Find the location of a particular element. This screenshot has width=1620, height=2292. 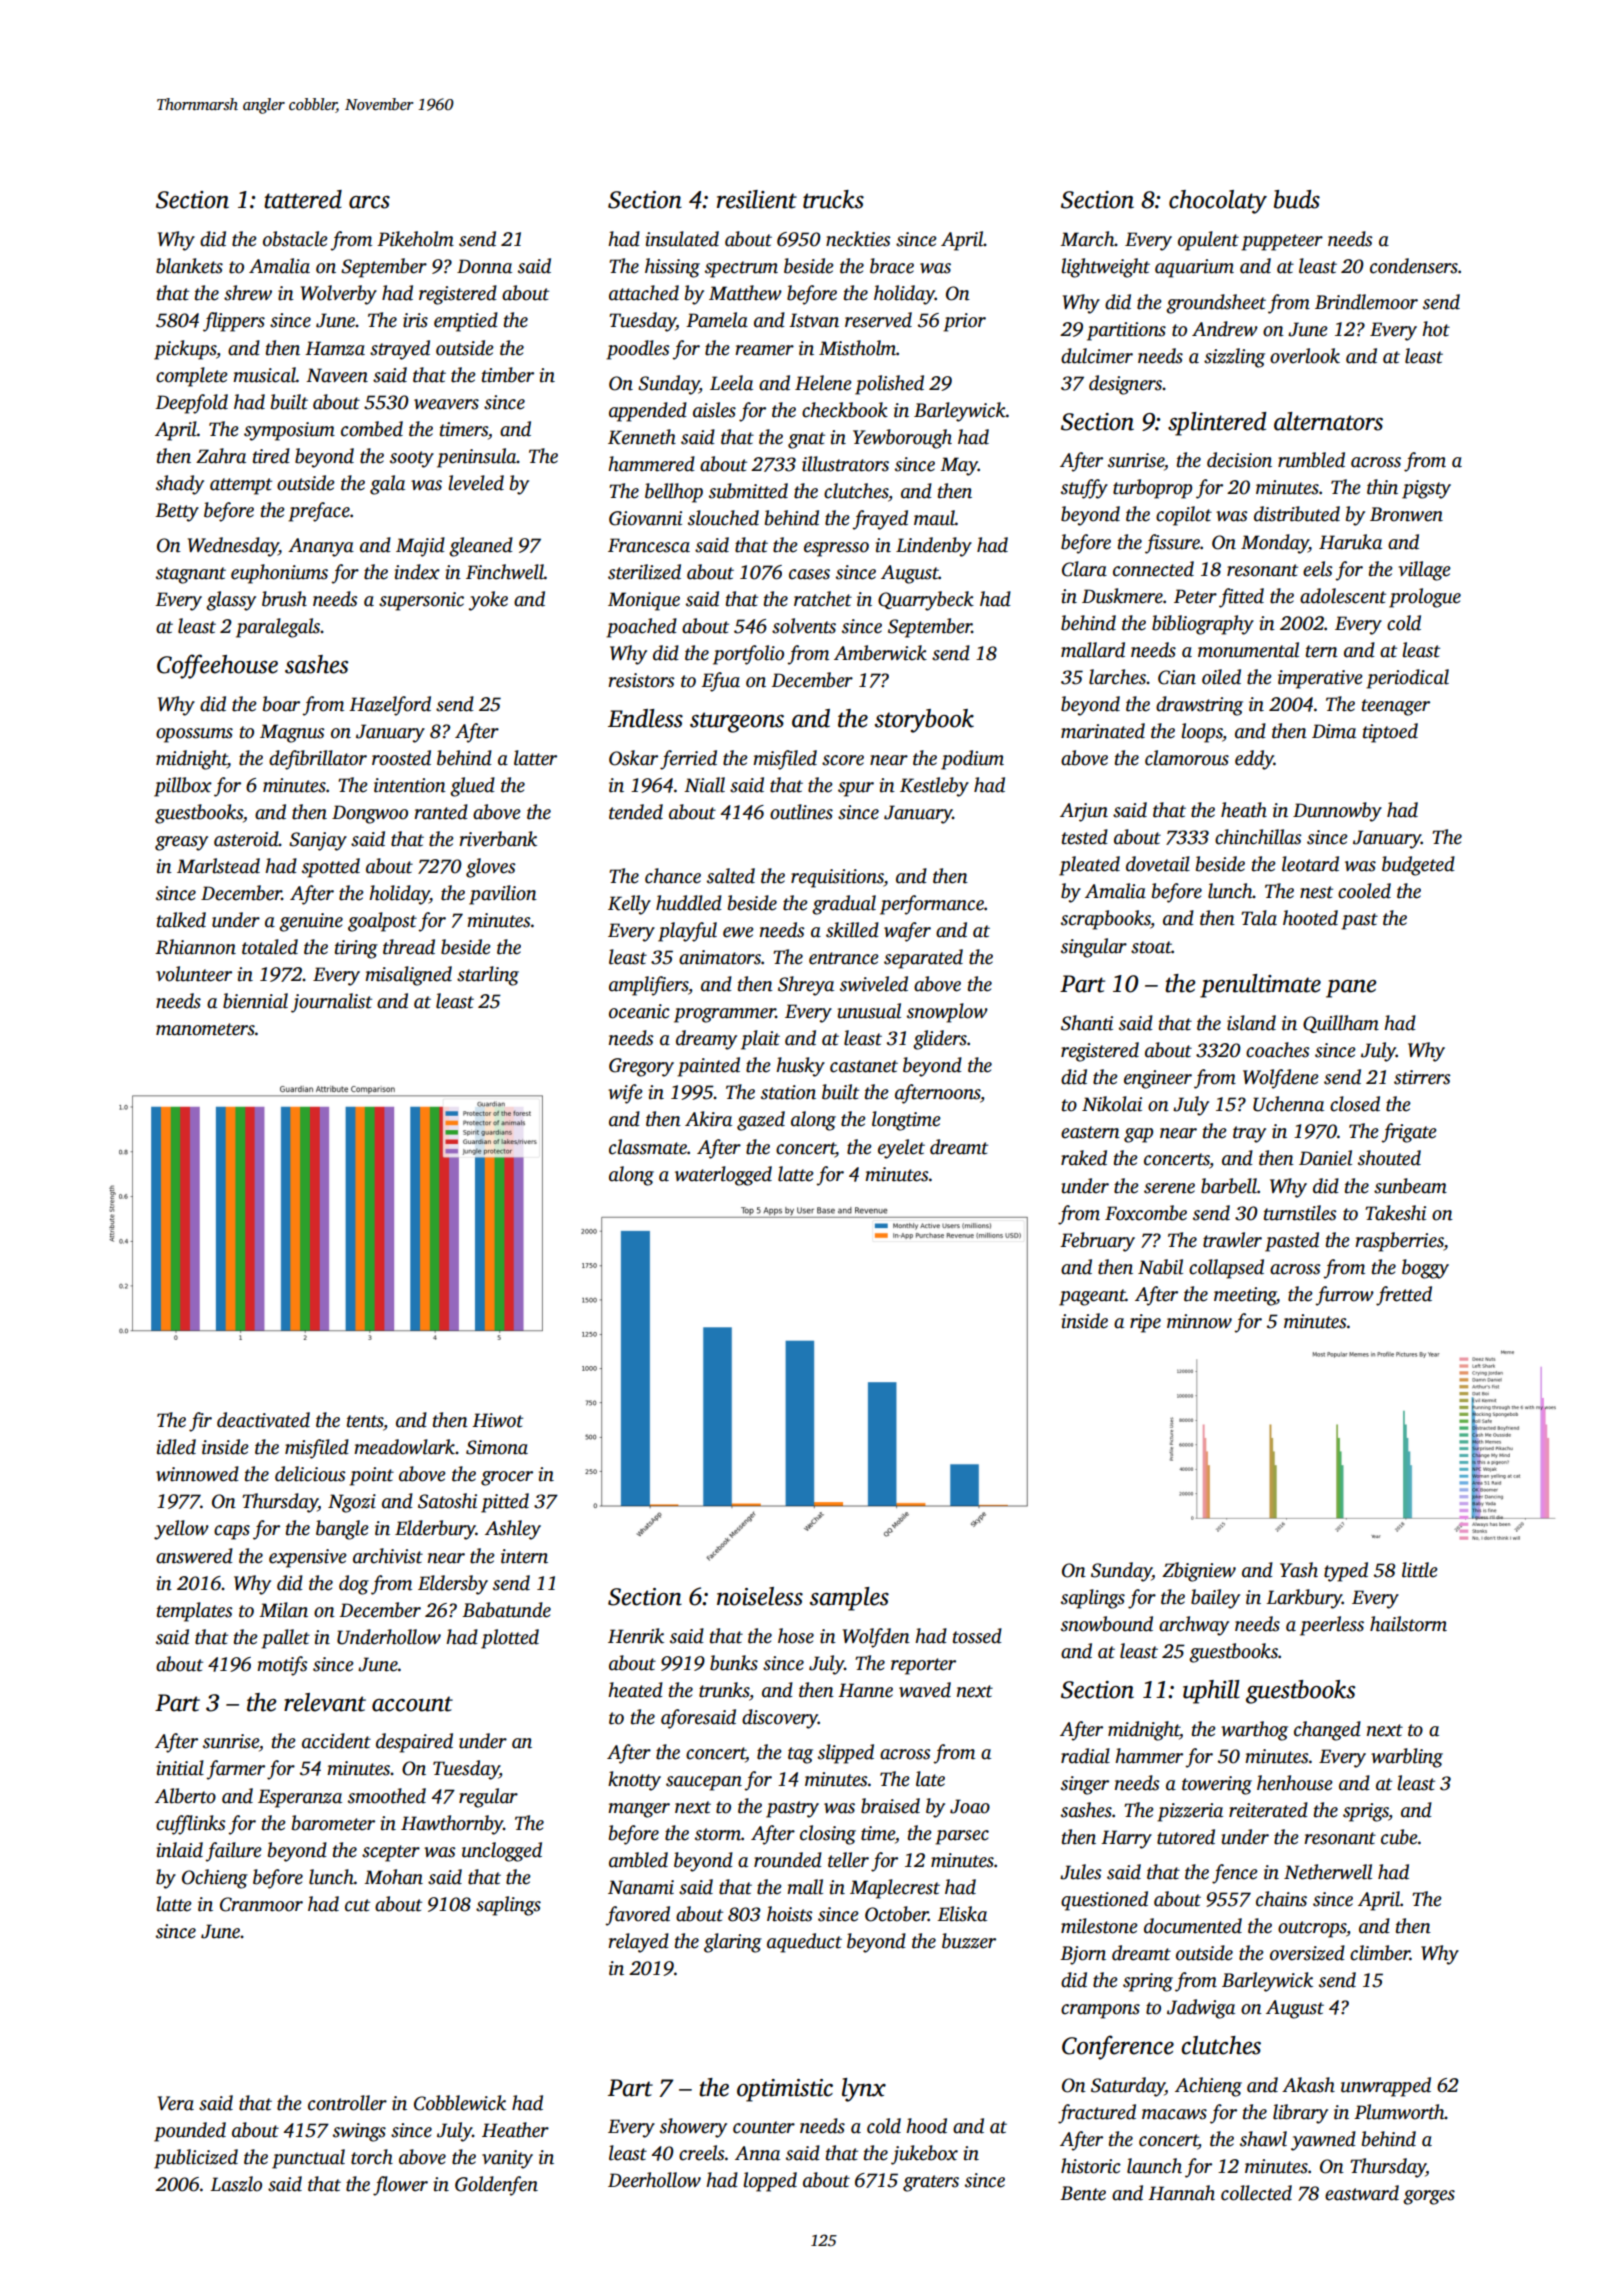

Hanne is located at coordinates (865, 1690).
